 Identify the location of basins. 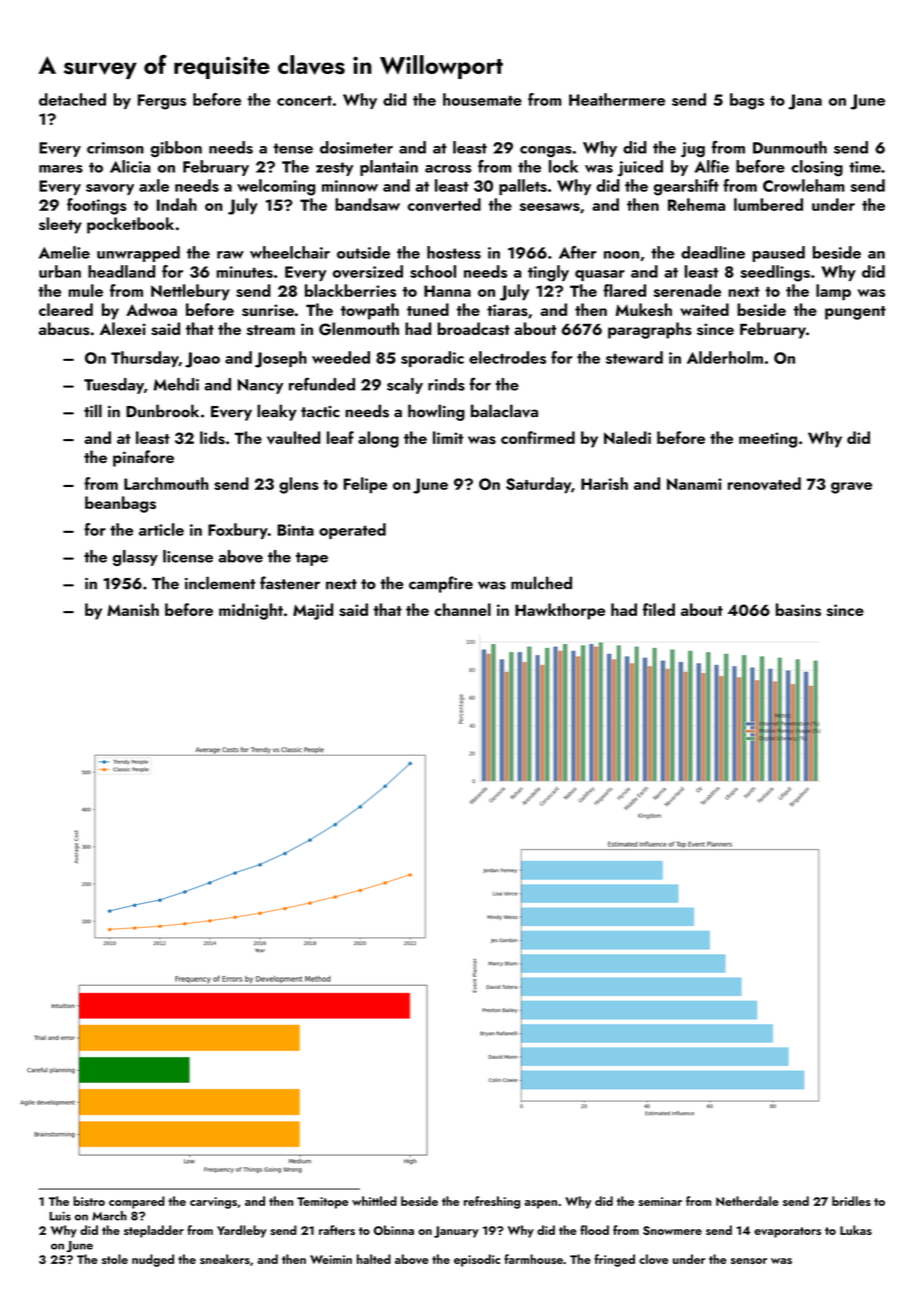
(798, 609).
